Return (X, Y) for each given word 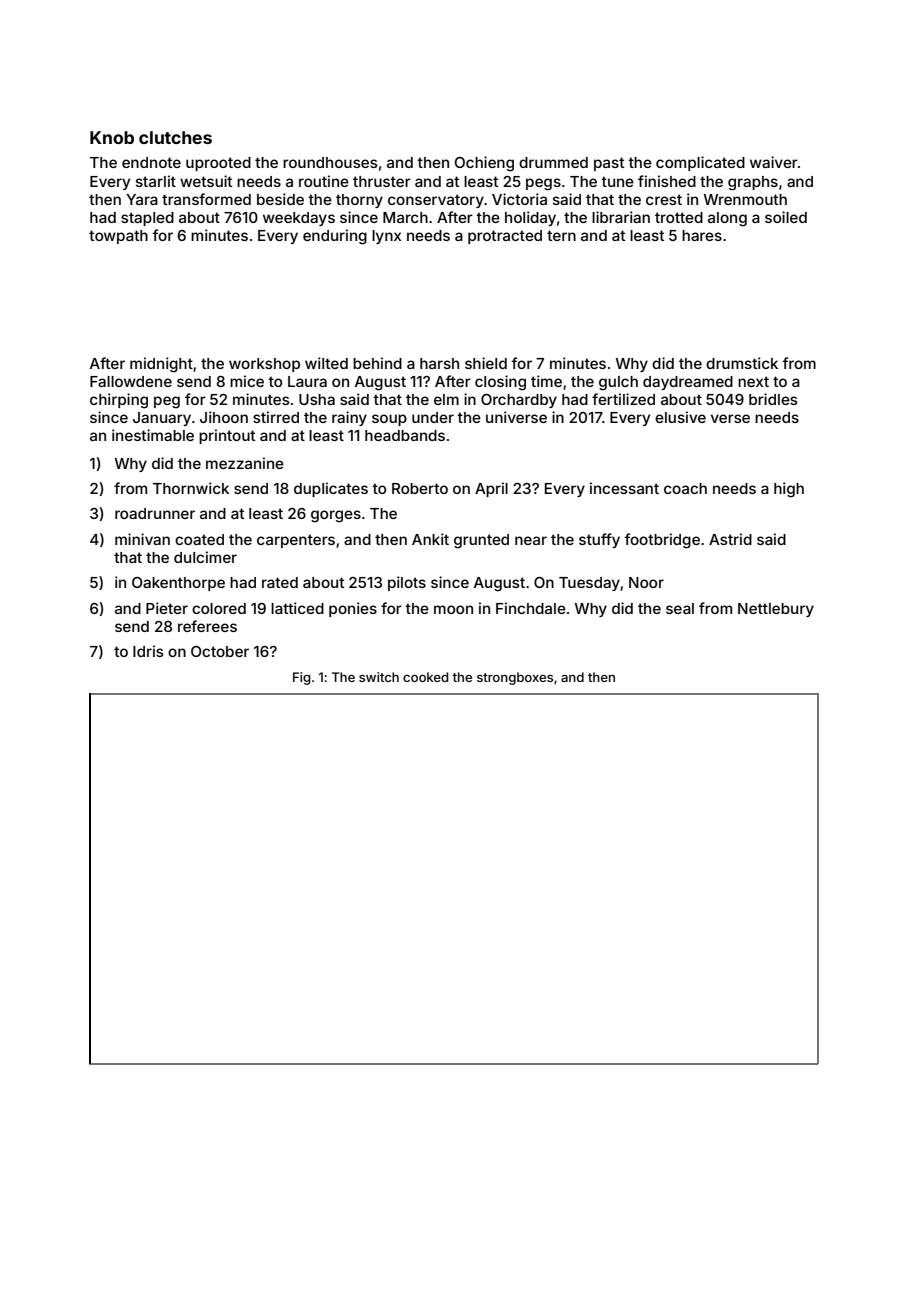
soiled (786, 217)
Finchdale (531, 608)
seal (680, 608)
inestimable (153, 435)
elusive (680, 417)
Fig (302, 678)
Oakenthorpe (178, 584)
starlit (156, 181)
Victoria (519, 199)
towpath (118, 237)
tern (561, 235)
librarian (621, 217)
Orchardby (519, 401)
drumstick (742, 363)
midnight (161, 365)
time (546, 381)
